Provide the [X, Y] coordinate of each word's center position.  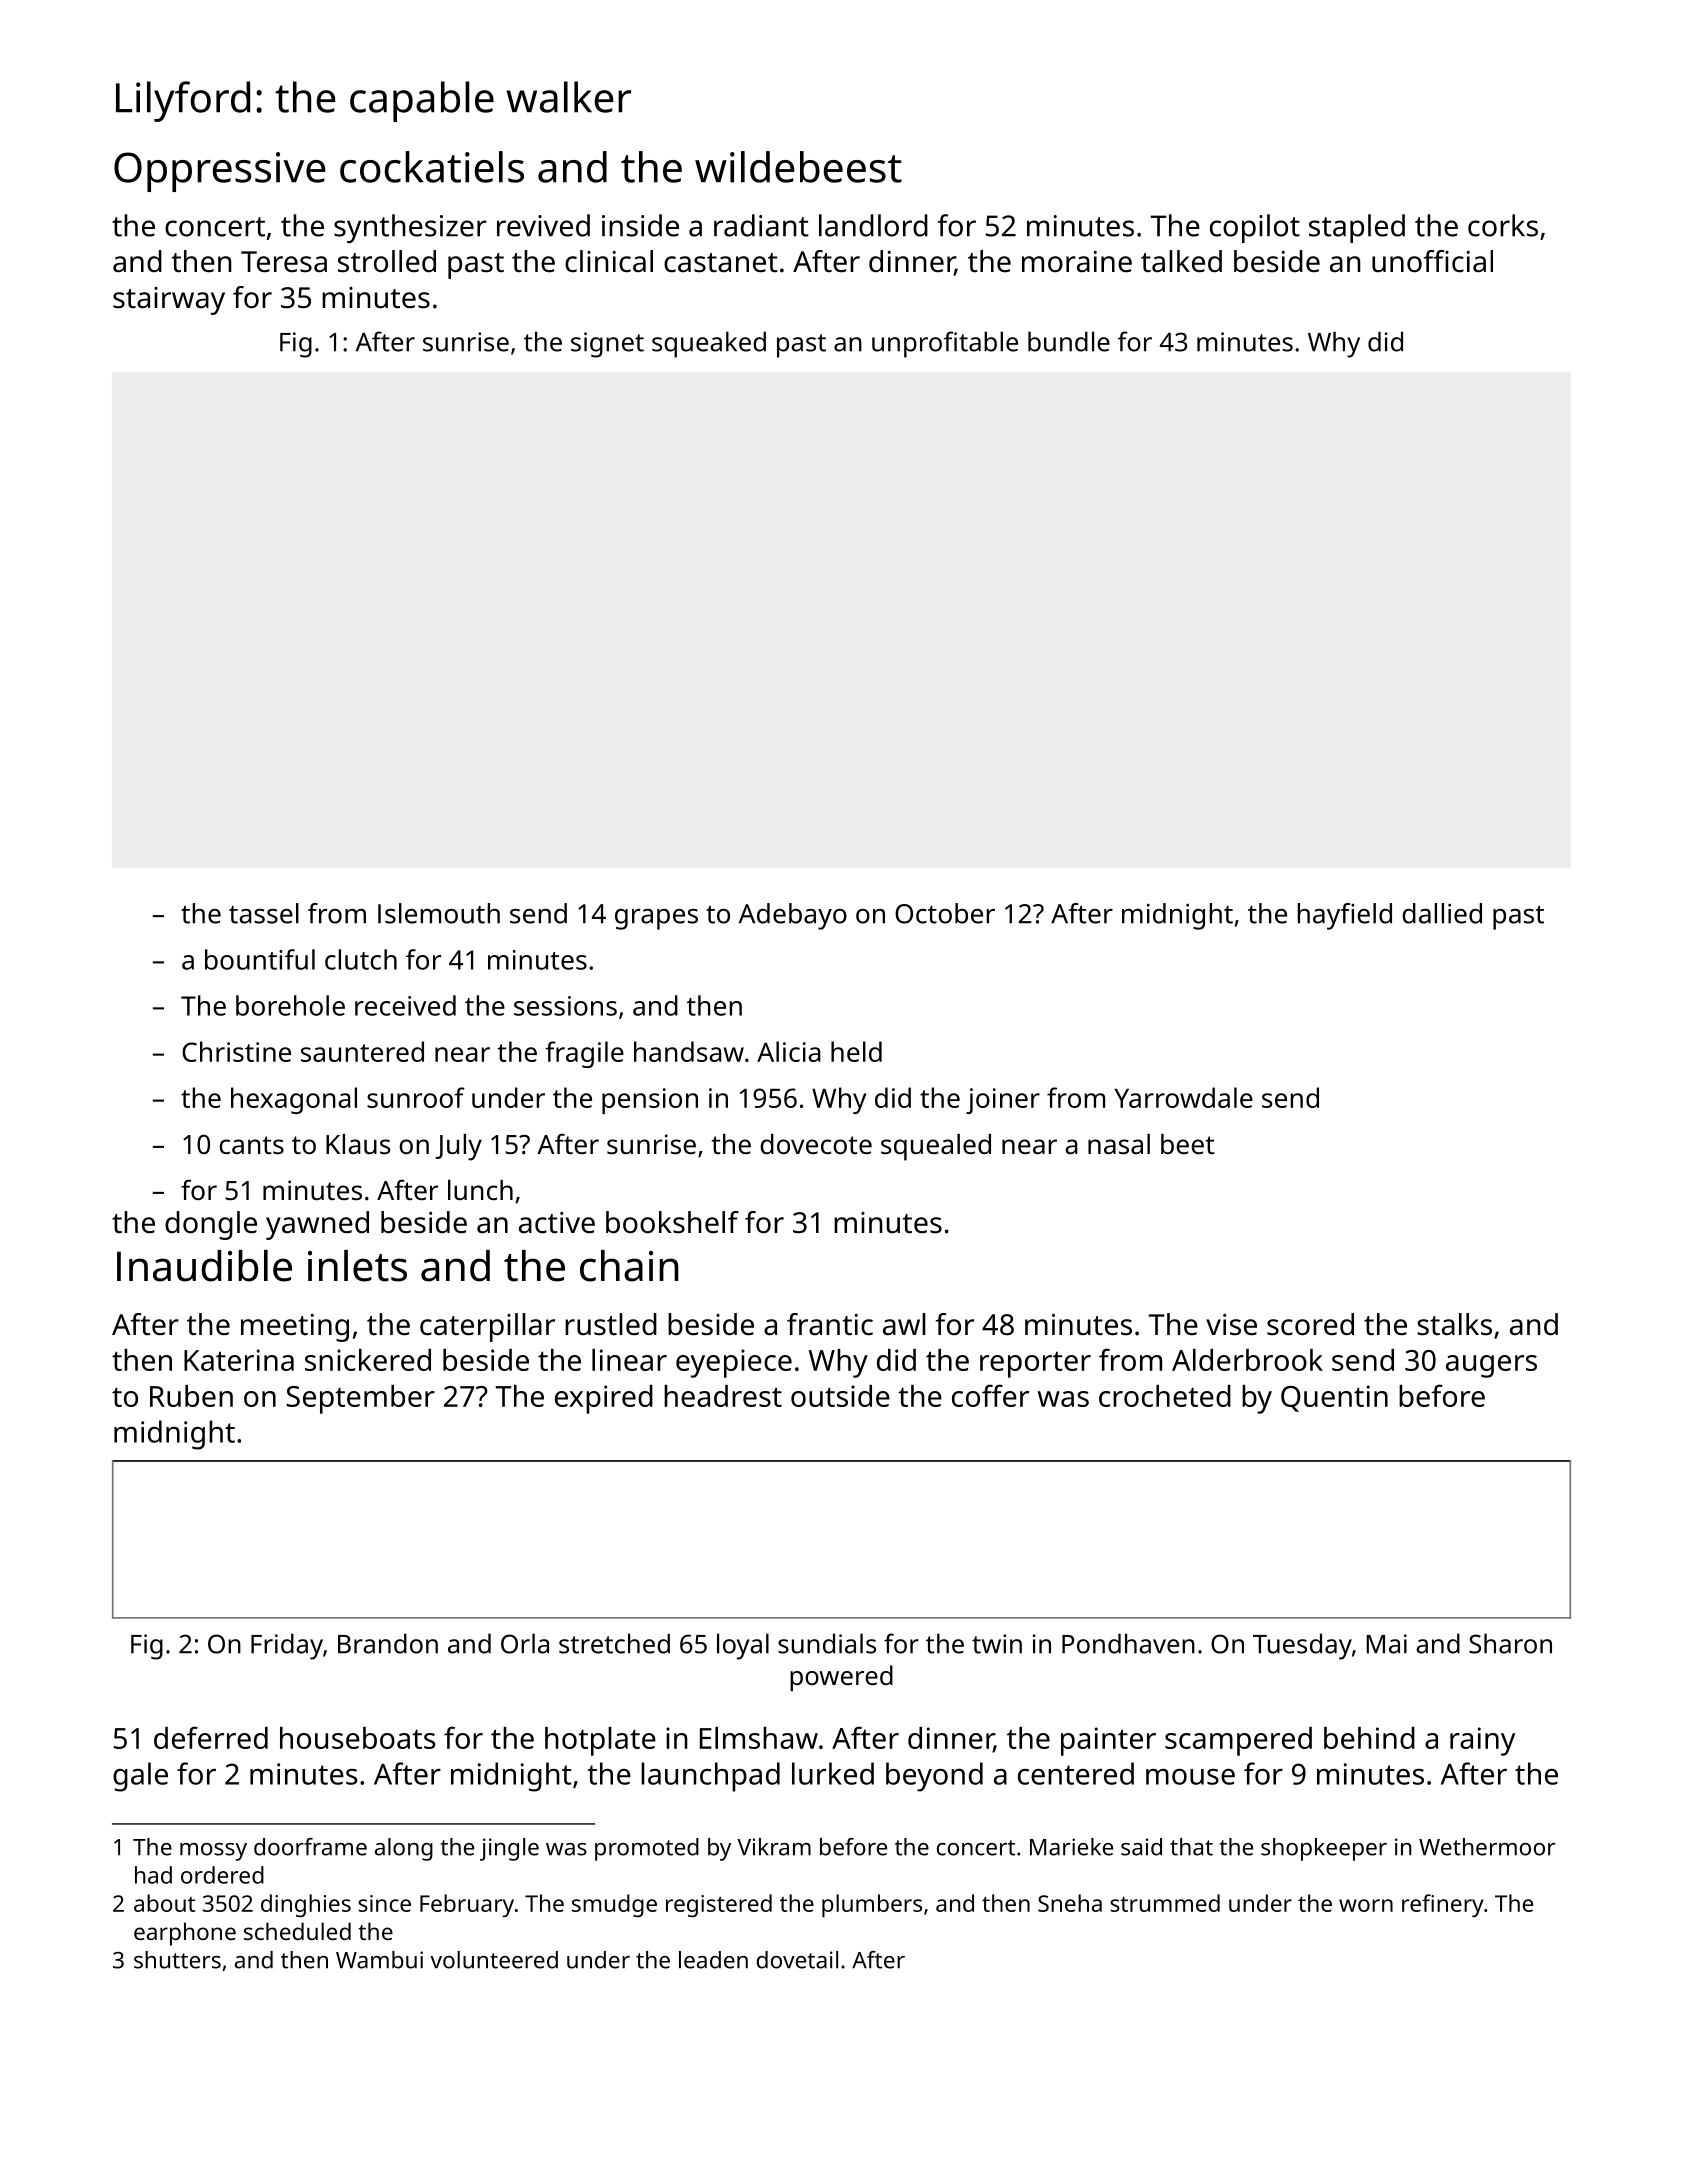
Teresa [284, 262]
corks [1503, 225]
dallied [1442, 913]
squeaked [709, 344]
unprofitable [945, 344]
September [360, 1399]
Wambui [379, 1960]
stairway [169, 301]
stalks [1454, 1324]
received [405, 1005]
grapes [656, 919]
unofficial [1432, 261]
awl [904, 1324]
